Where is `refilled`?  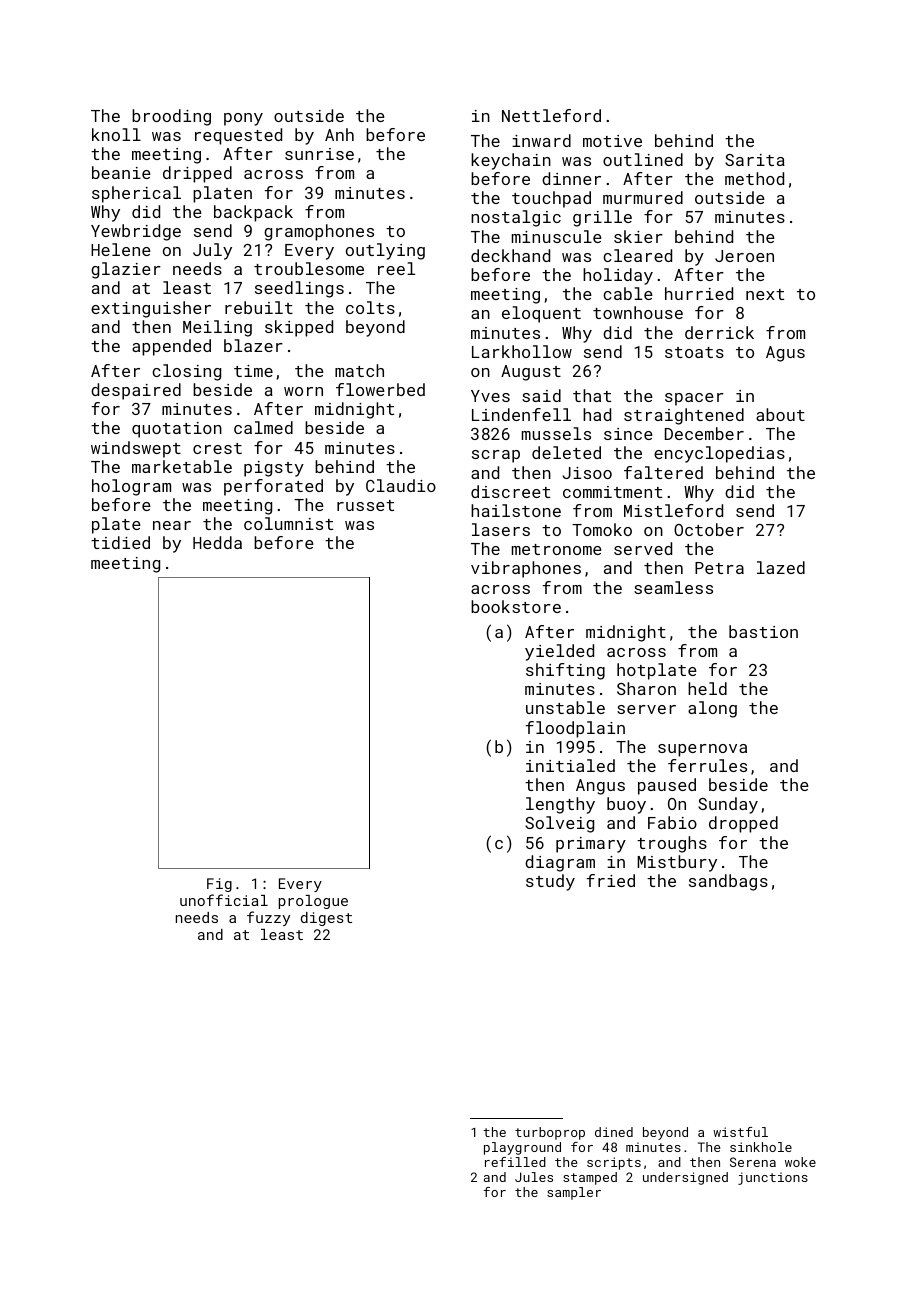 refilled is located at coordinates (515, 1162).
